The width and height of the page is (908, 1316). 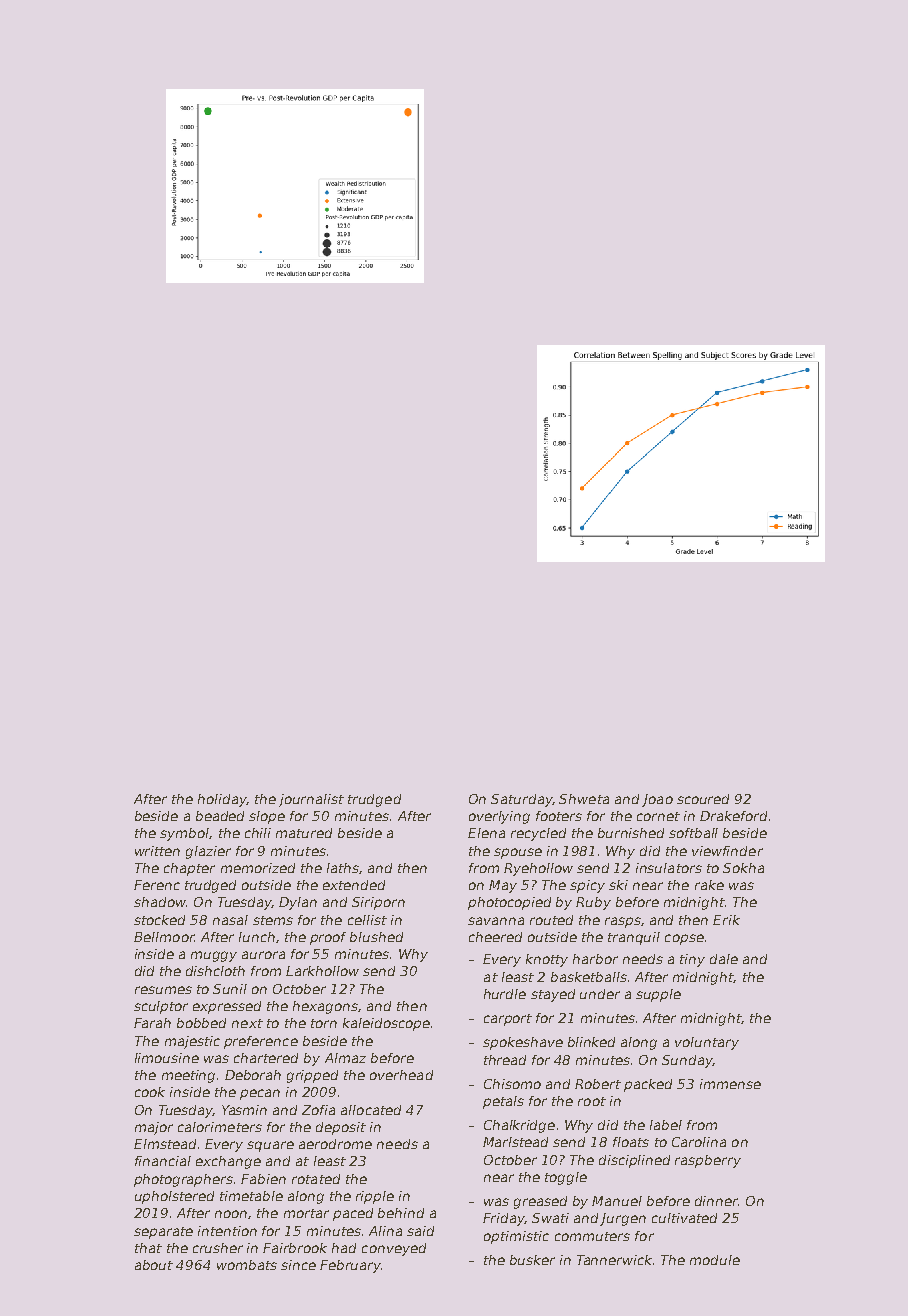 What do you see at coordinates (505, 994) in the page?
I see `hurdle` at bounding box center [505, 994].
